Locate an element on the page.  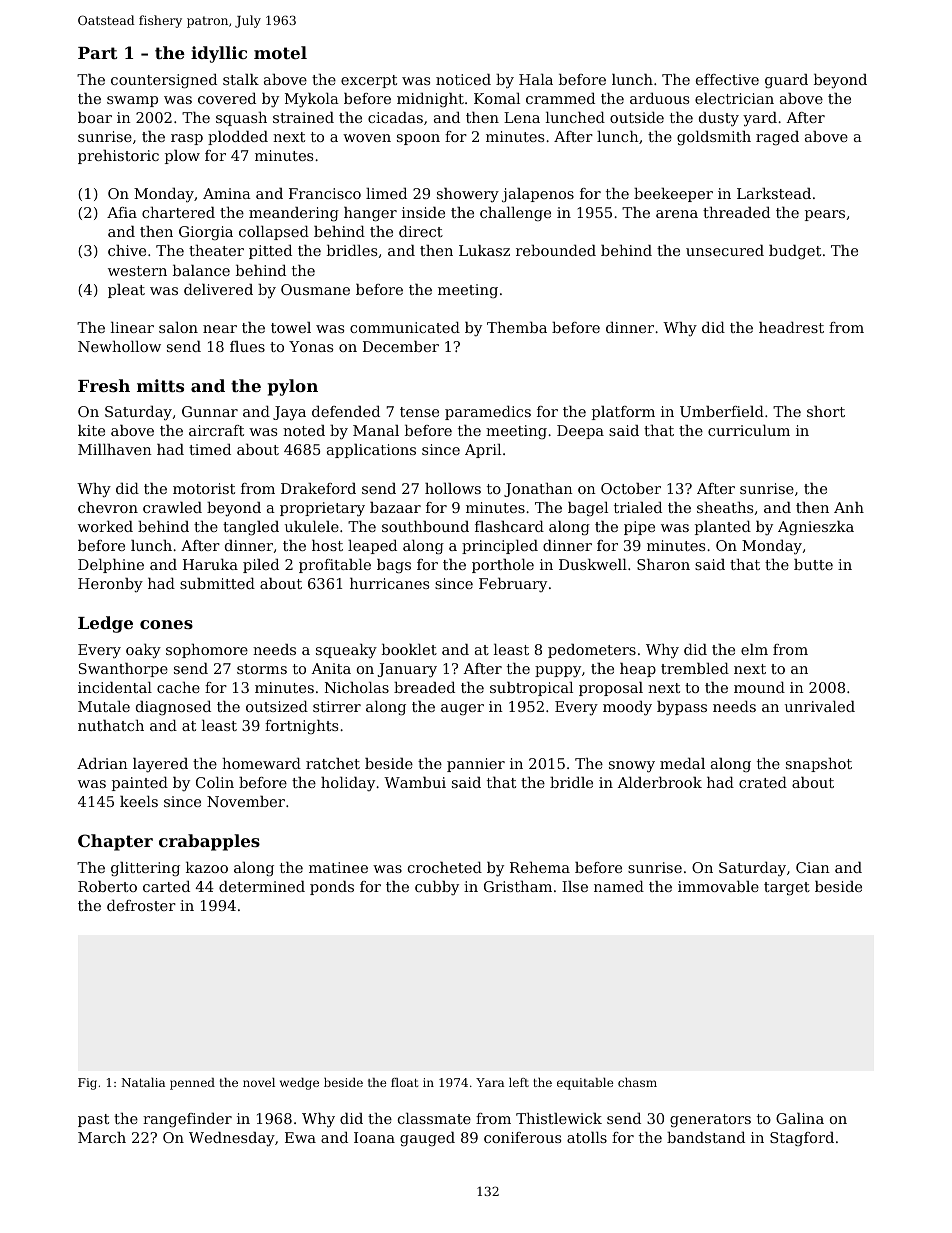
idyllic is located at coordinates (219, 54).
